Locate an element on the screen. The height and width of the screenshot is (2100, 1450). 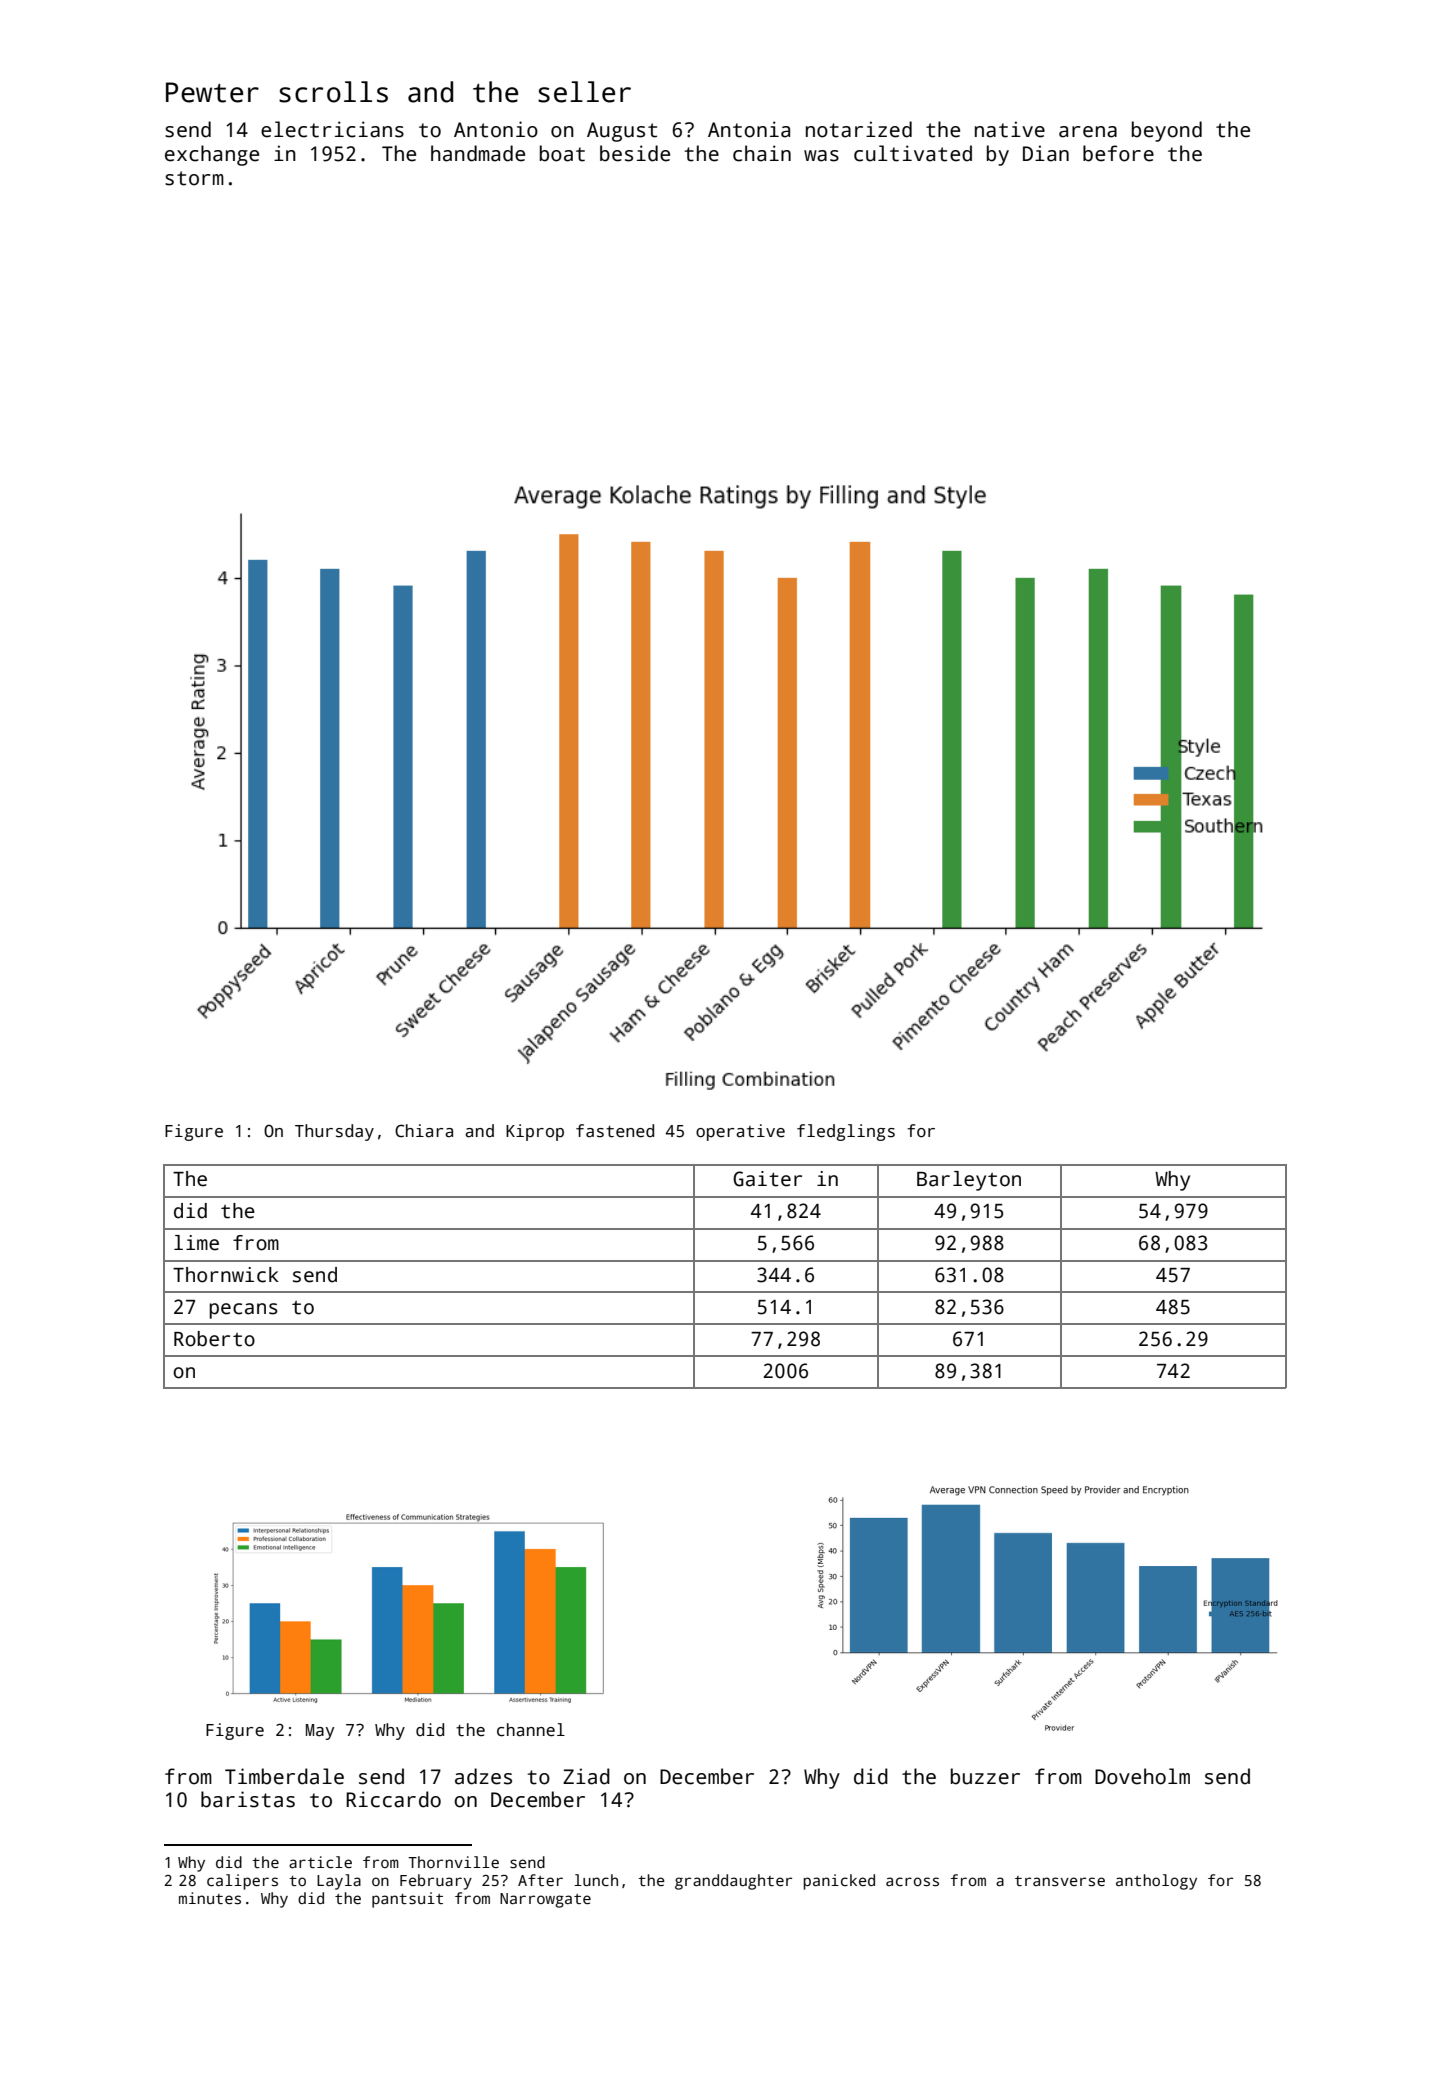
storm is located at coordinates (194, 178).
